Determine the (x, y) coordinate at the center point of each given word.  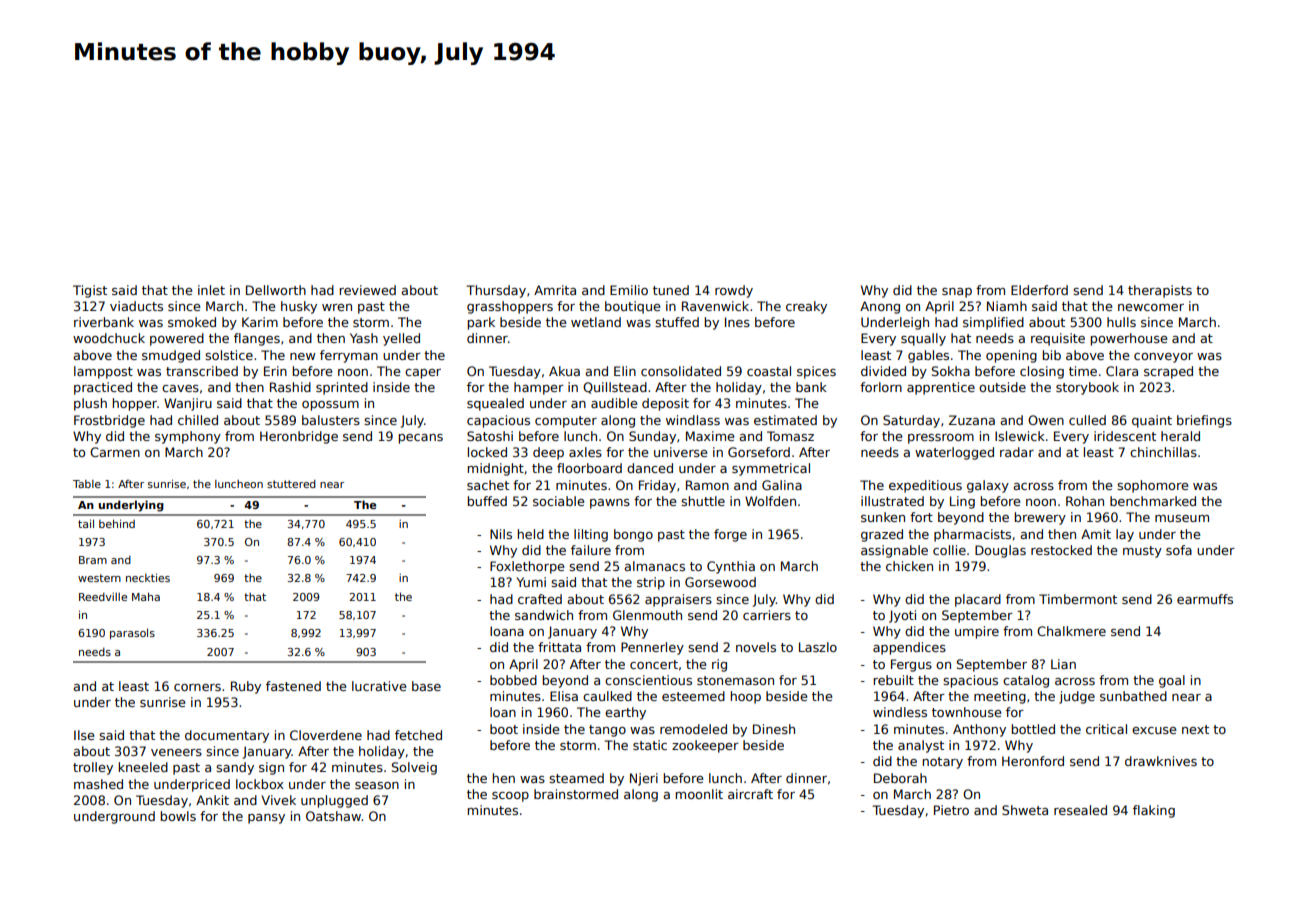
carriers (767, 615)
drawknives (1161, 761)
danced (650, 468)
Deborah (900, 778)
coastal (769, 371)
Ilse (84, 735)
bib (1051, 355)
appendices (909, 648)
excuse (1154, 730)
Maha (146, 596)
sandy (235, 768)
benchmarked (1153, 501)
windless (900, 712)
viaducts (136, 306)
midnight (495, 469)
